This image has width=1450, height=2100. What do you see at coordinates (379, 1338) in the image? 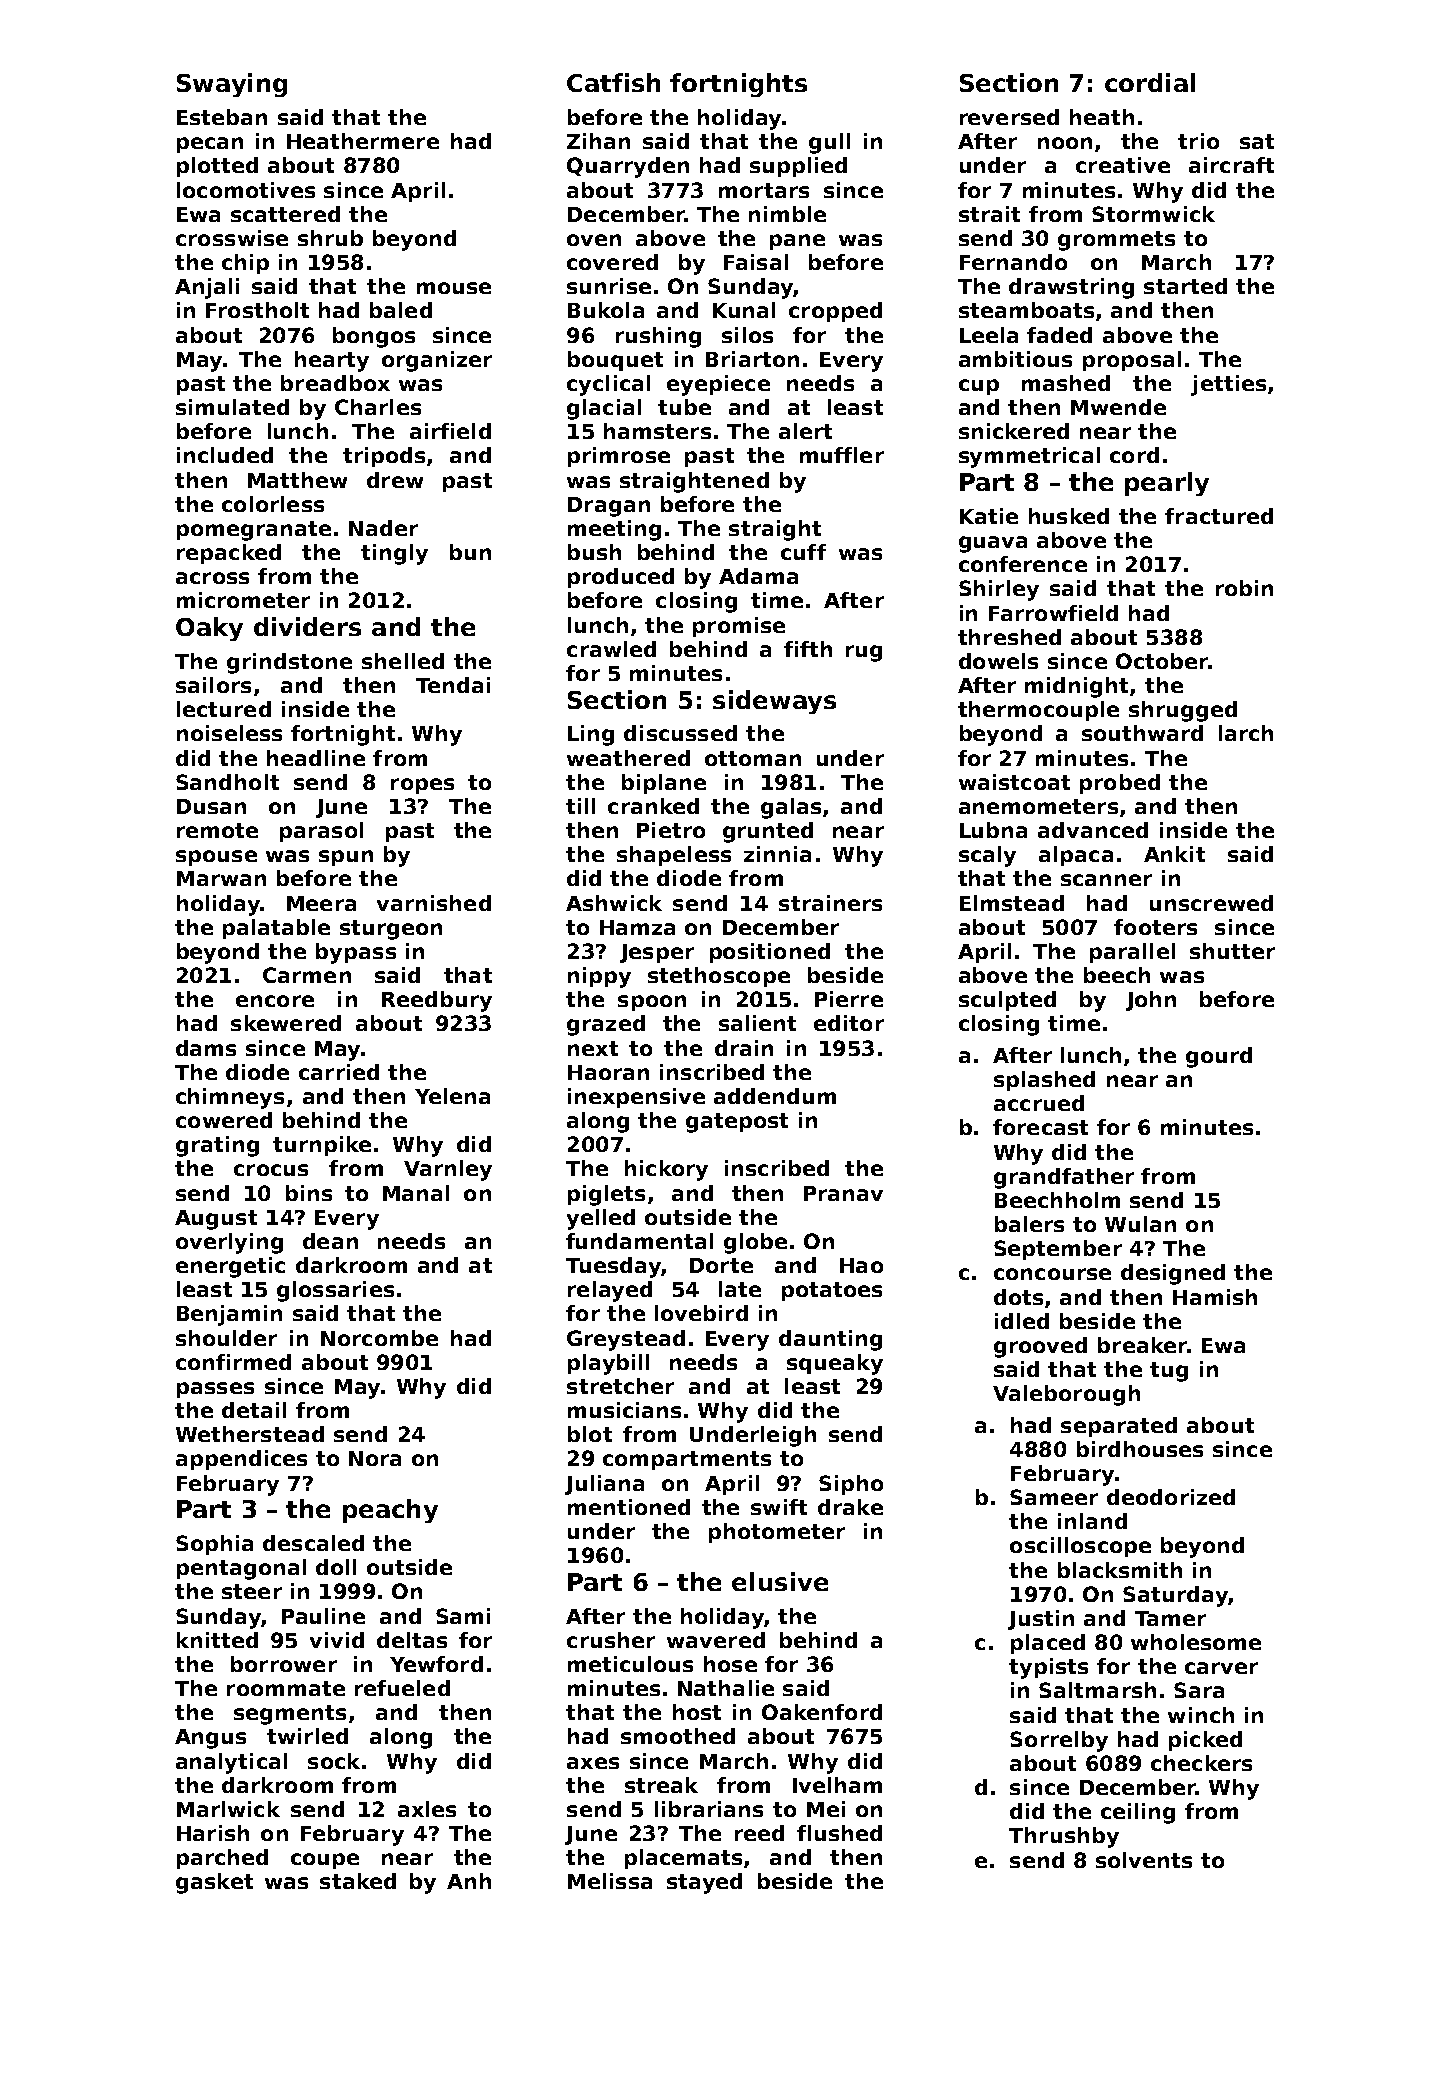
I see `Norcombe` at bounding box center [379, 1338].
